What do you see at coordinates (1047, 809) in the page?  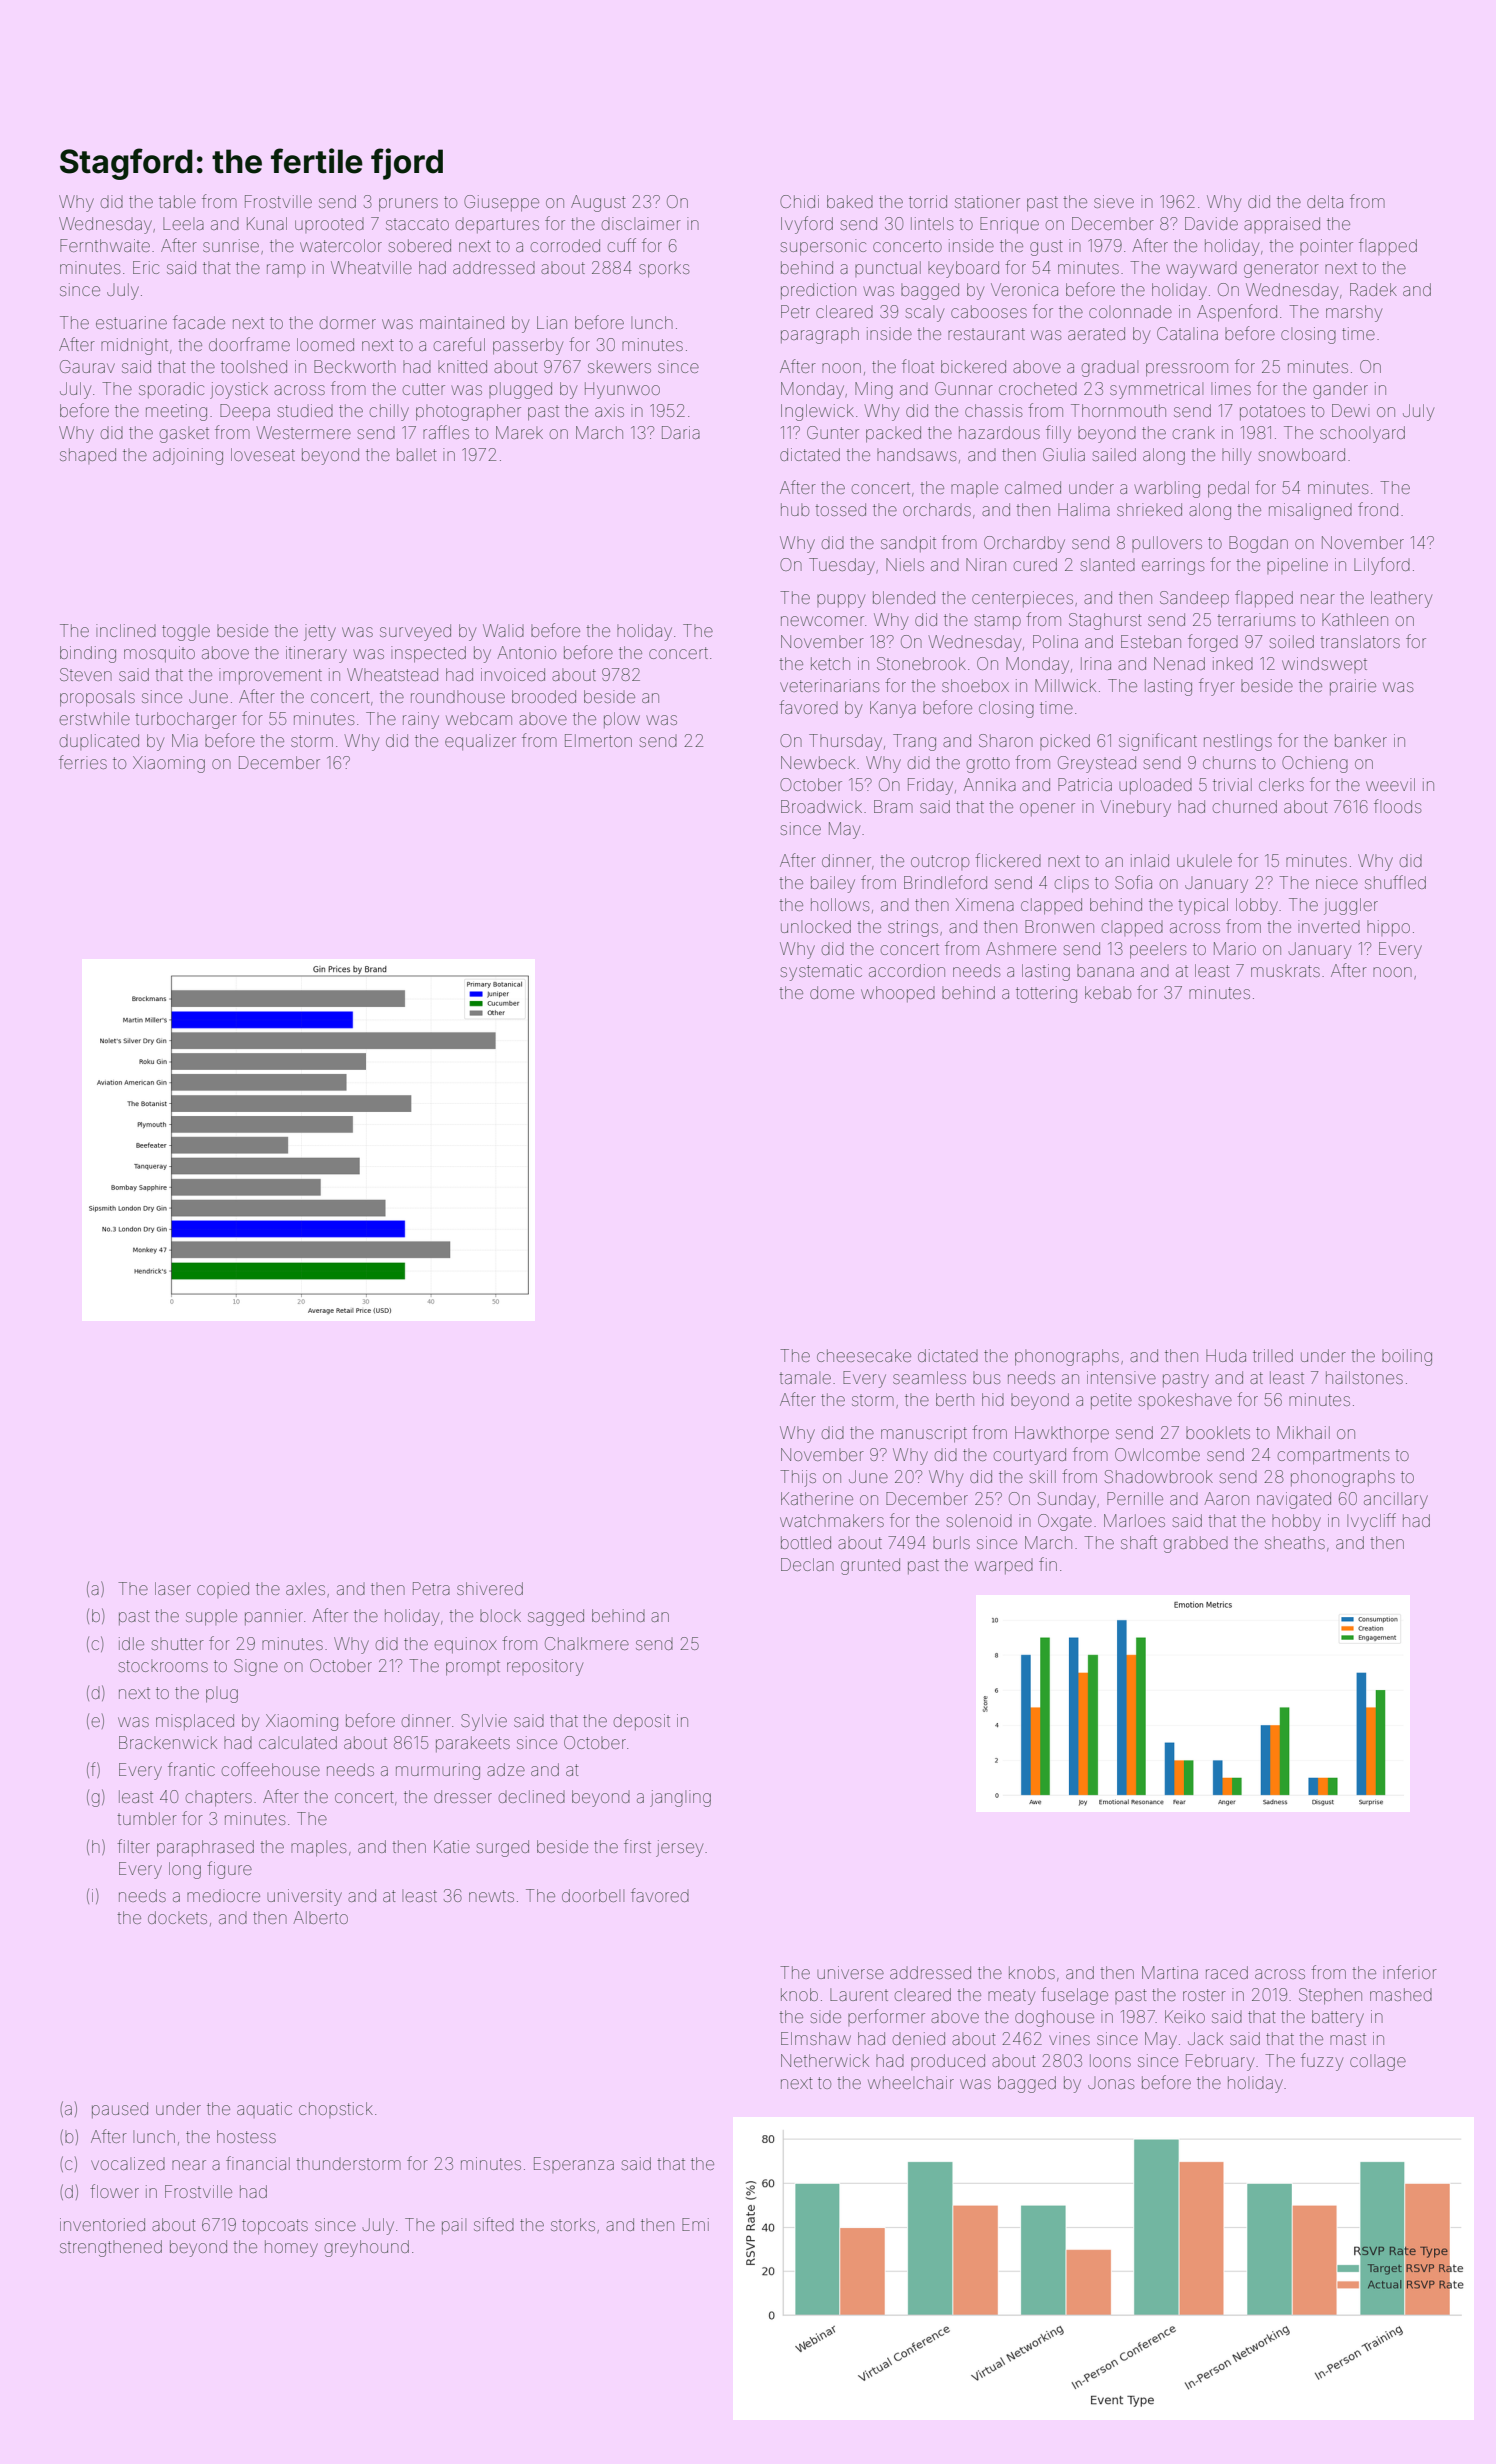 I see `opener` at bounding box center [1047, 809].
